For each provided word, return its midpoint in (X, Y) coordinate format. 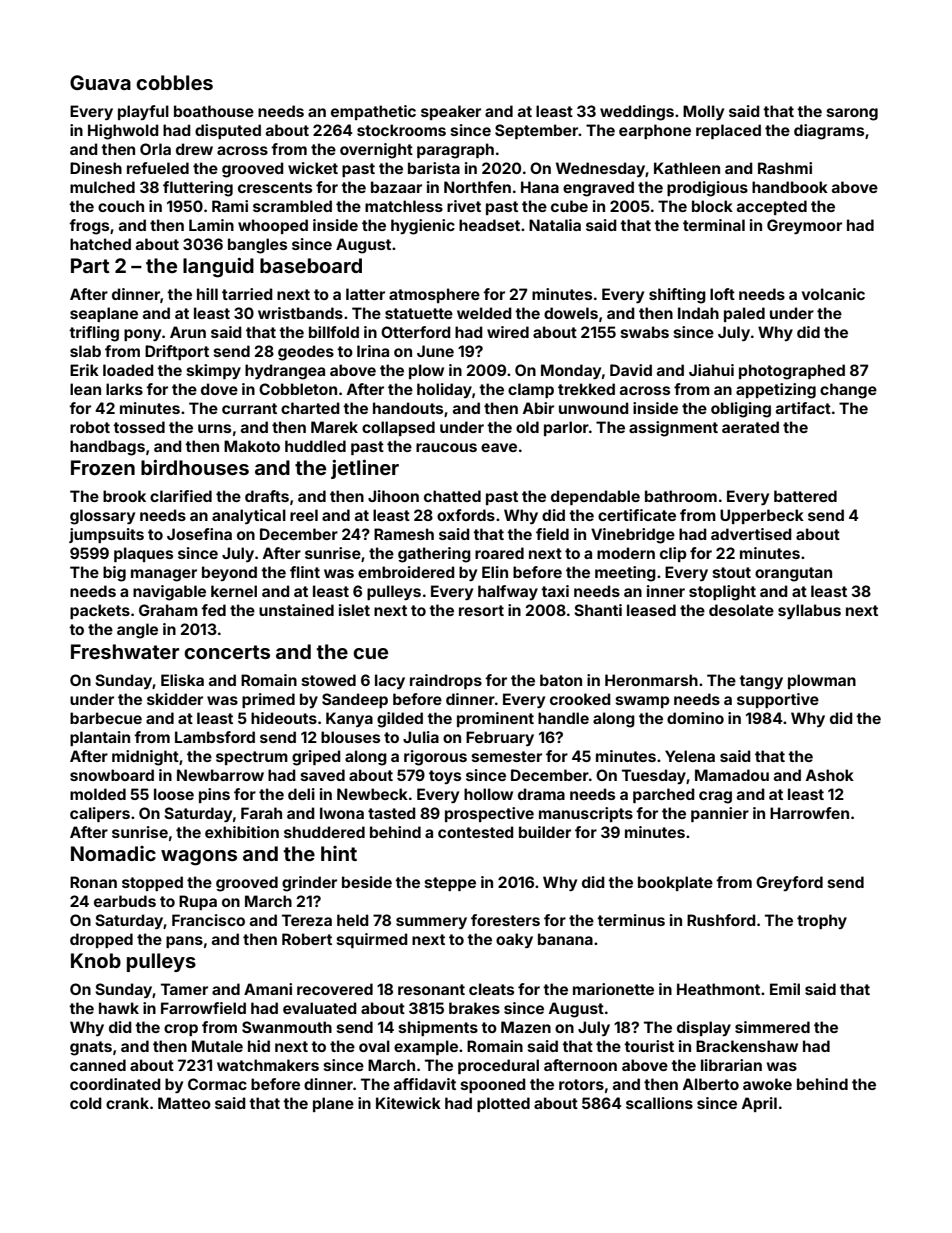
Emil (785, 989)
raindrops (446, 681)
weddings (637, 113)
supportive (778, 700)
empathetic (373, 112)
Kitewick (408, 1103)
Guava (100, 82)
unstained (296, 610)
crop (181, 1030)
